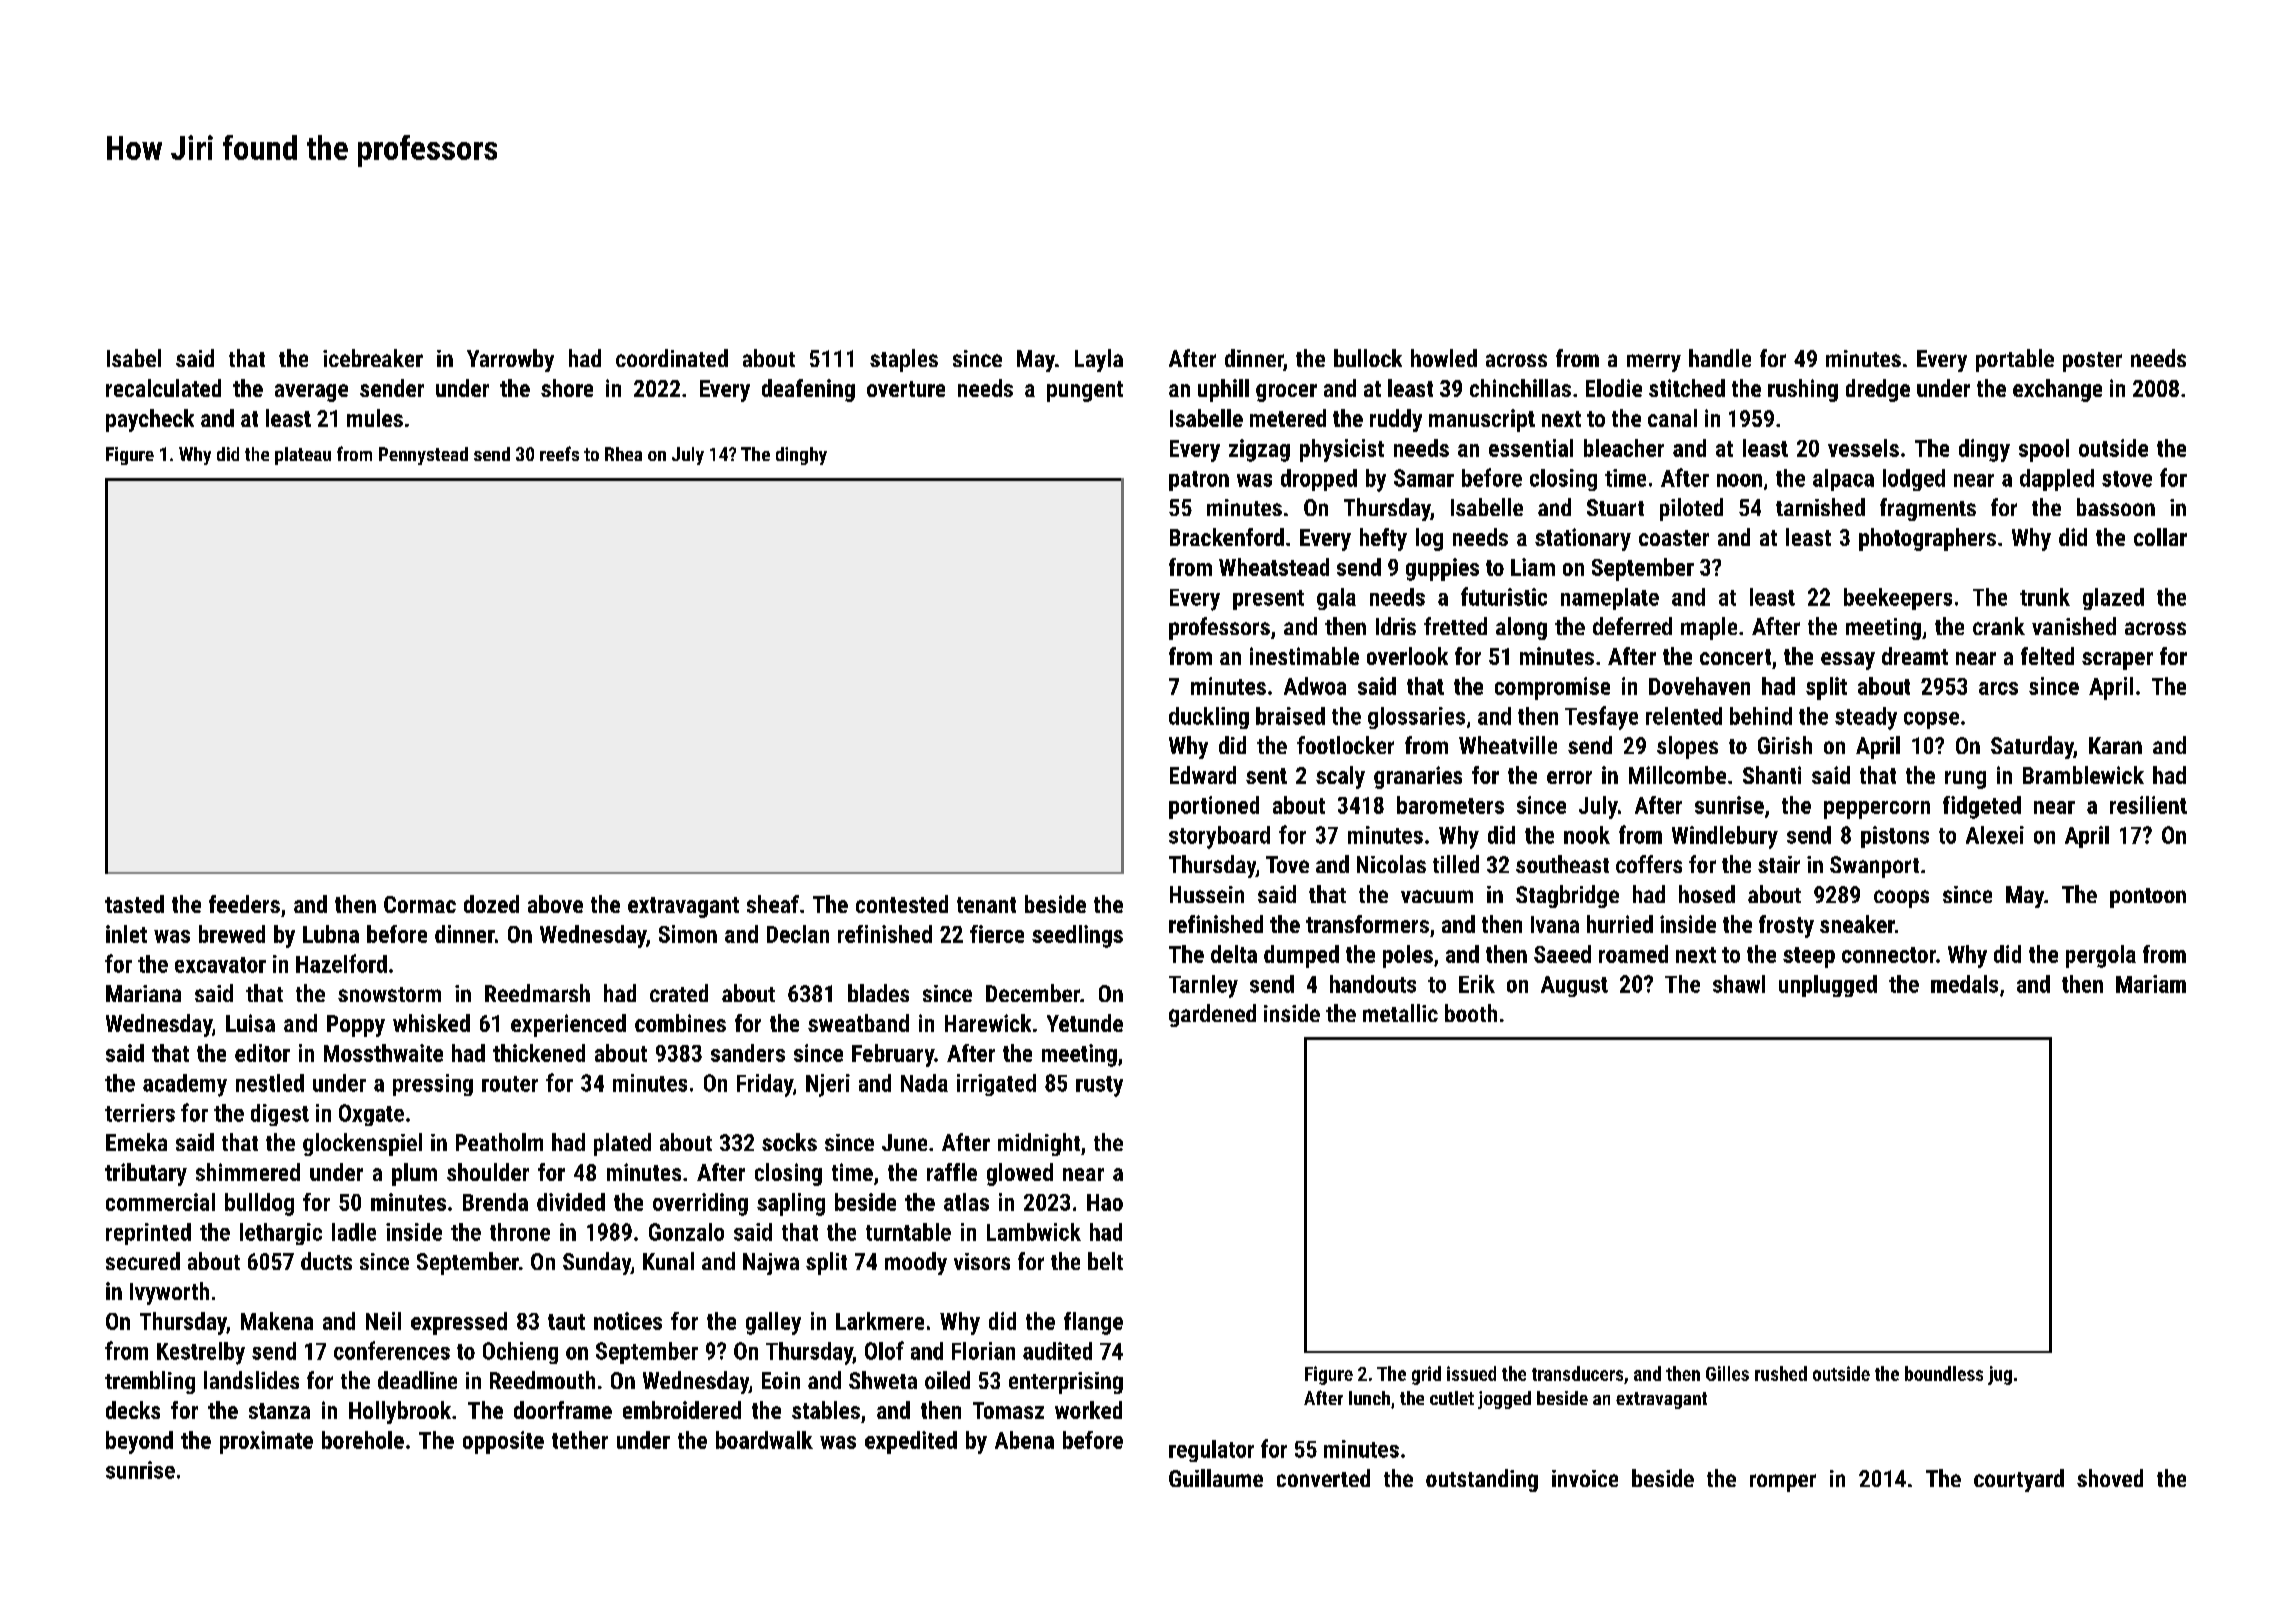 The width and height of the document is (2292, 1620). Describe the element at coordinates (2092, 362) in the document. I see `poster` at that location.
